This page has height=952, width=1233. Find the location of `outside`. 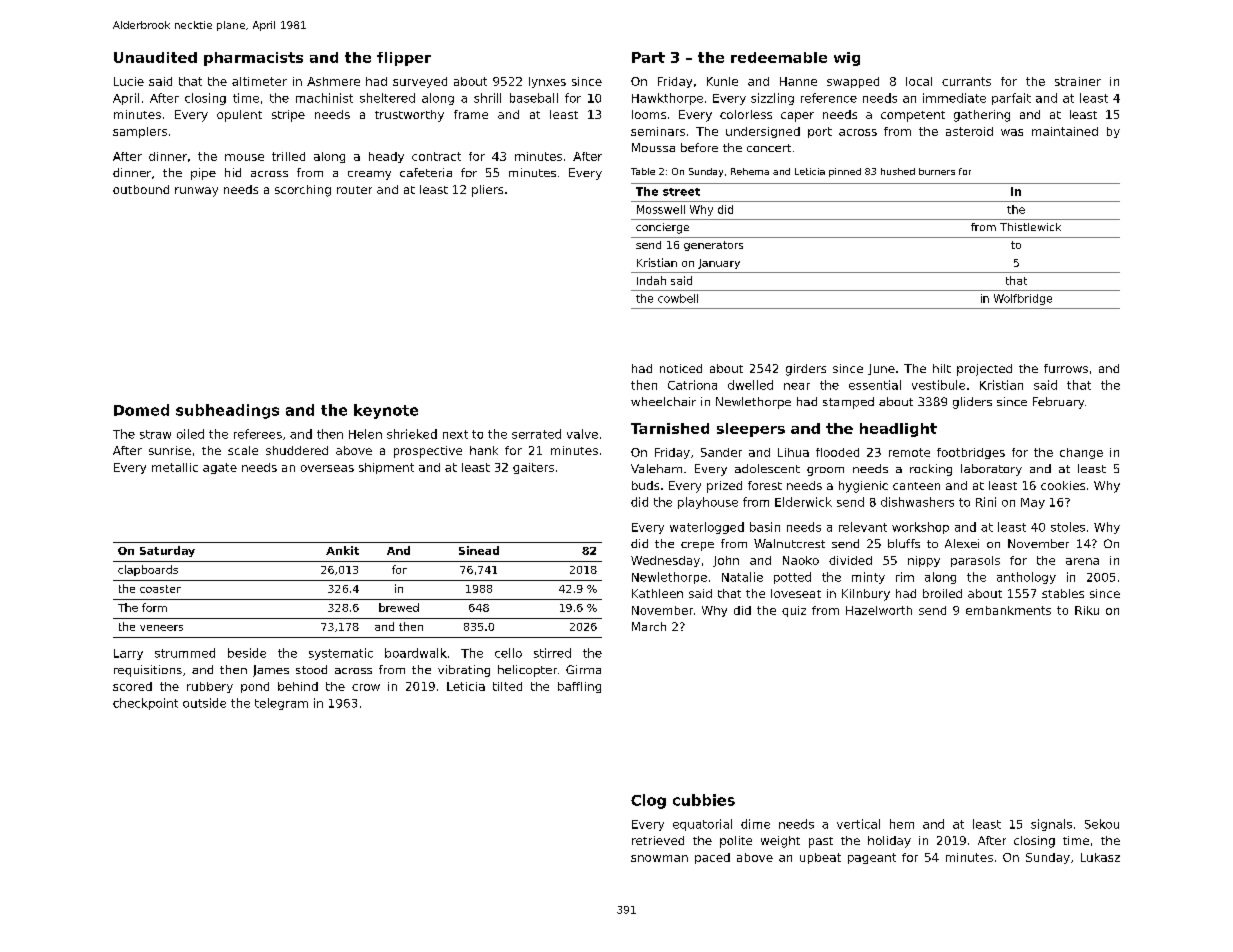

outside is located at coordinates (204, 703).
